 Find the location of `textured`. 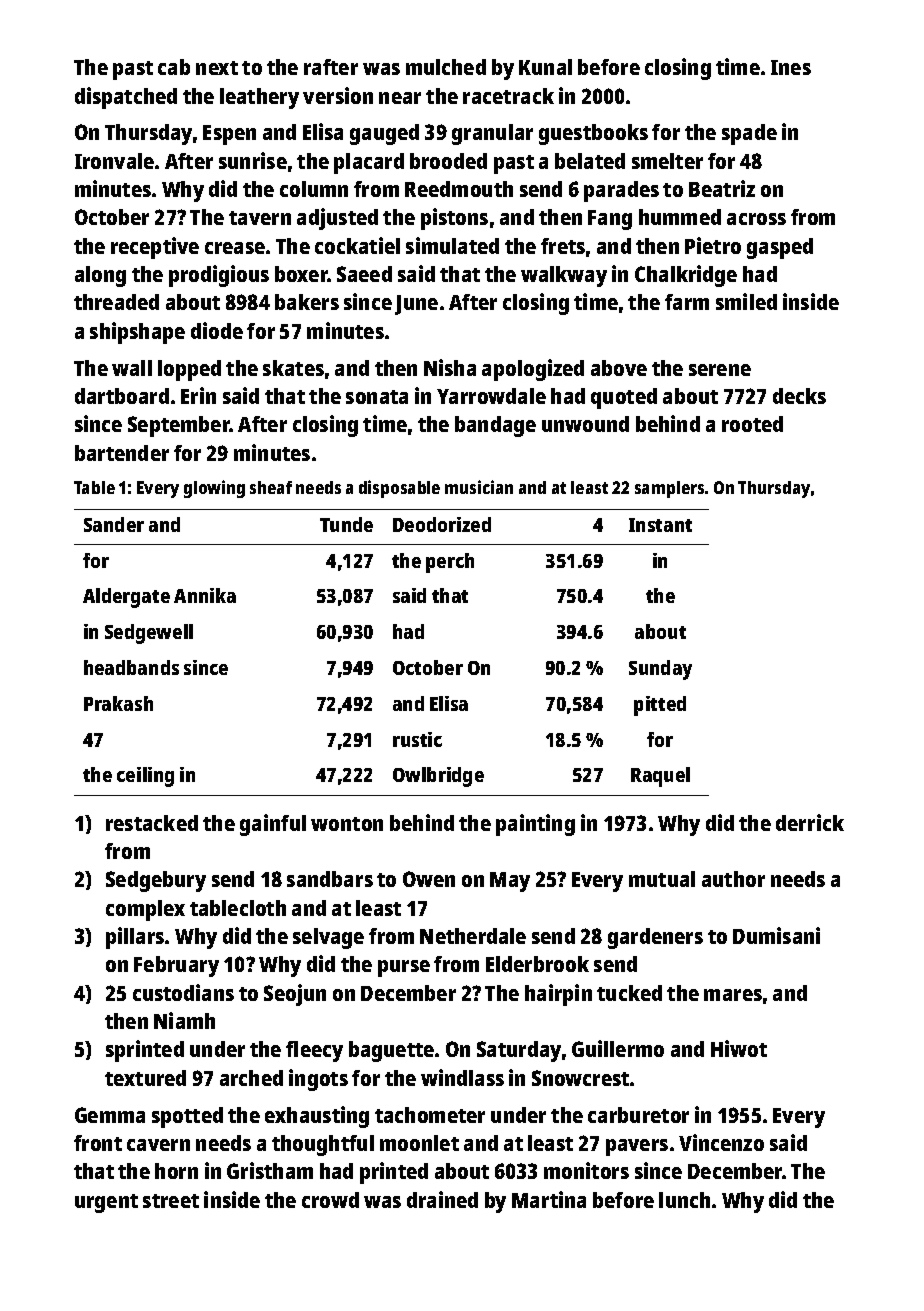

textured is located at coordinates (145, 1078).
